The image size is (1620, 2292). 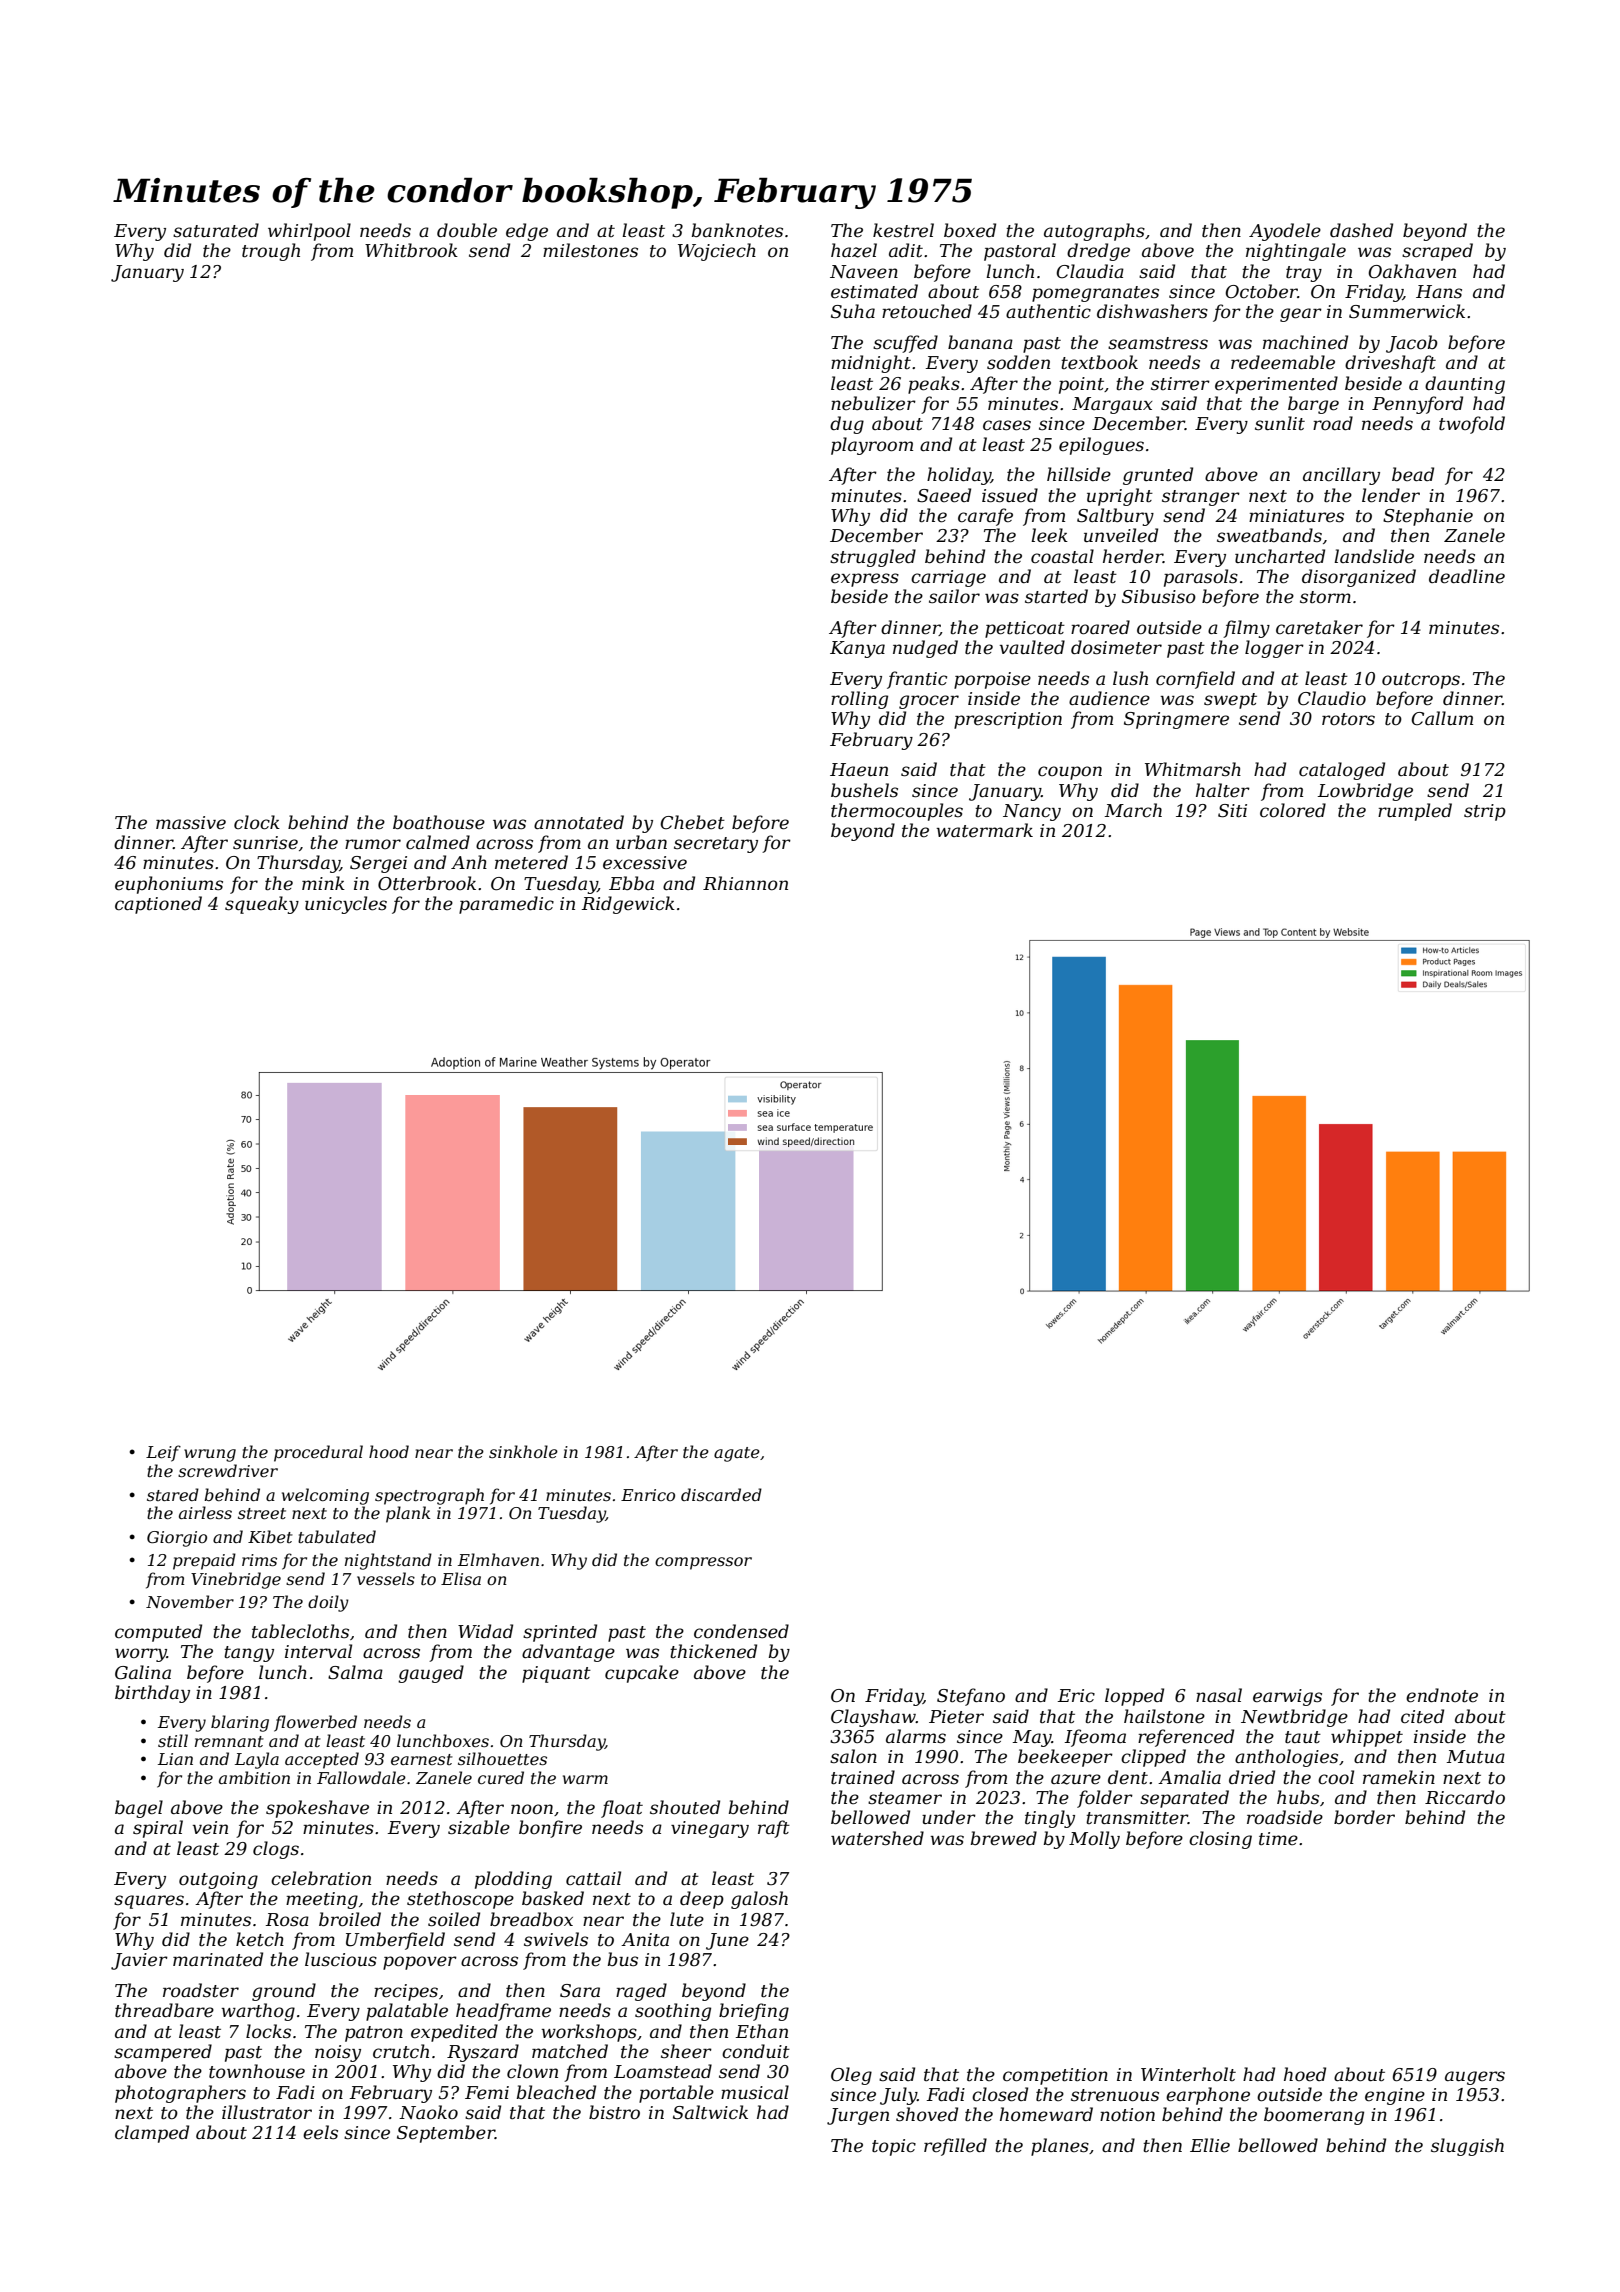 What do you see at coordinates (1298, 1797) in the page?
I see `hubs` at bounding box center [1298, 1797].
